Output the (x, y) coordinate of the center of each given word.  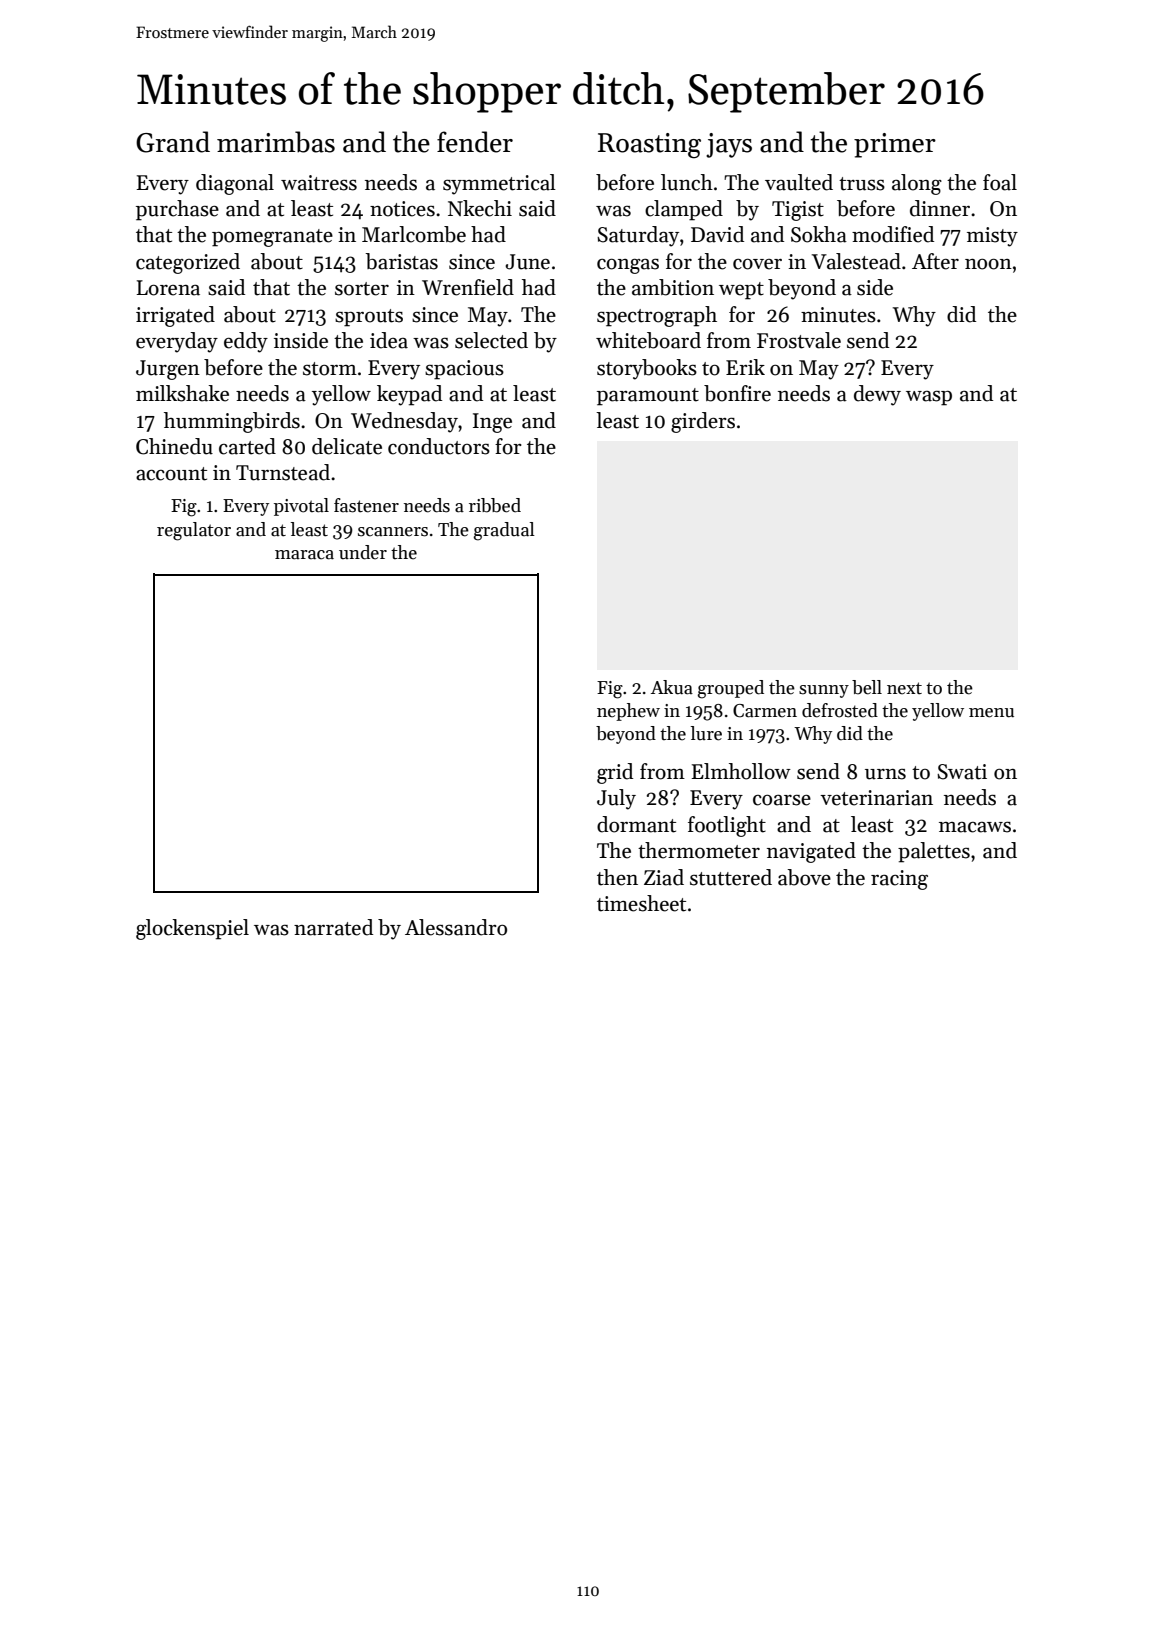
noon (988, 264)
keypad (409, 395)
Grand (173, 142)
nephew (628, 712)
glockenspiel (192, 929)
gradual (504, 531)
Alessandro (456, 927)
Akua (672, 687)
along (917, 184)
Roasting (649, 146)
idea (389, 340)
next (904, 688)
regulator (194, 531)
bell (867, 687)
